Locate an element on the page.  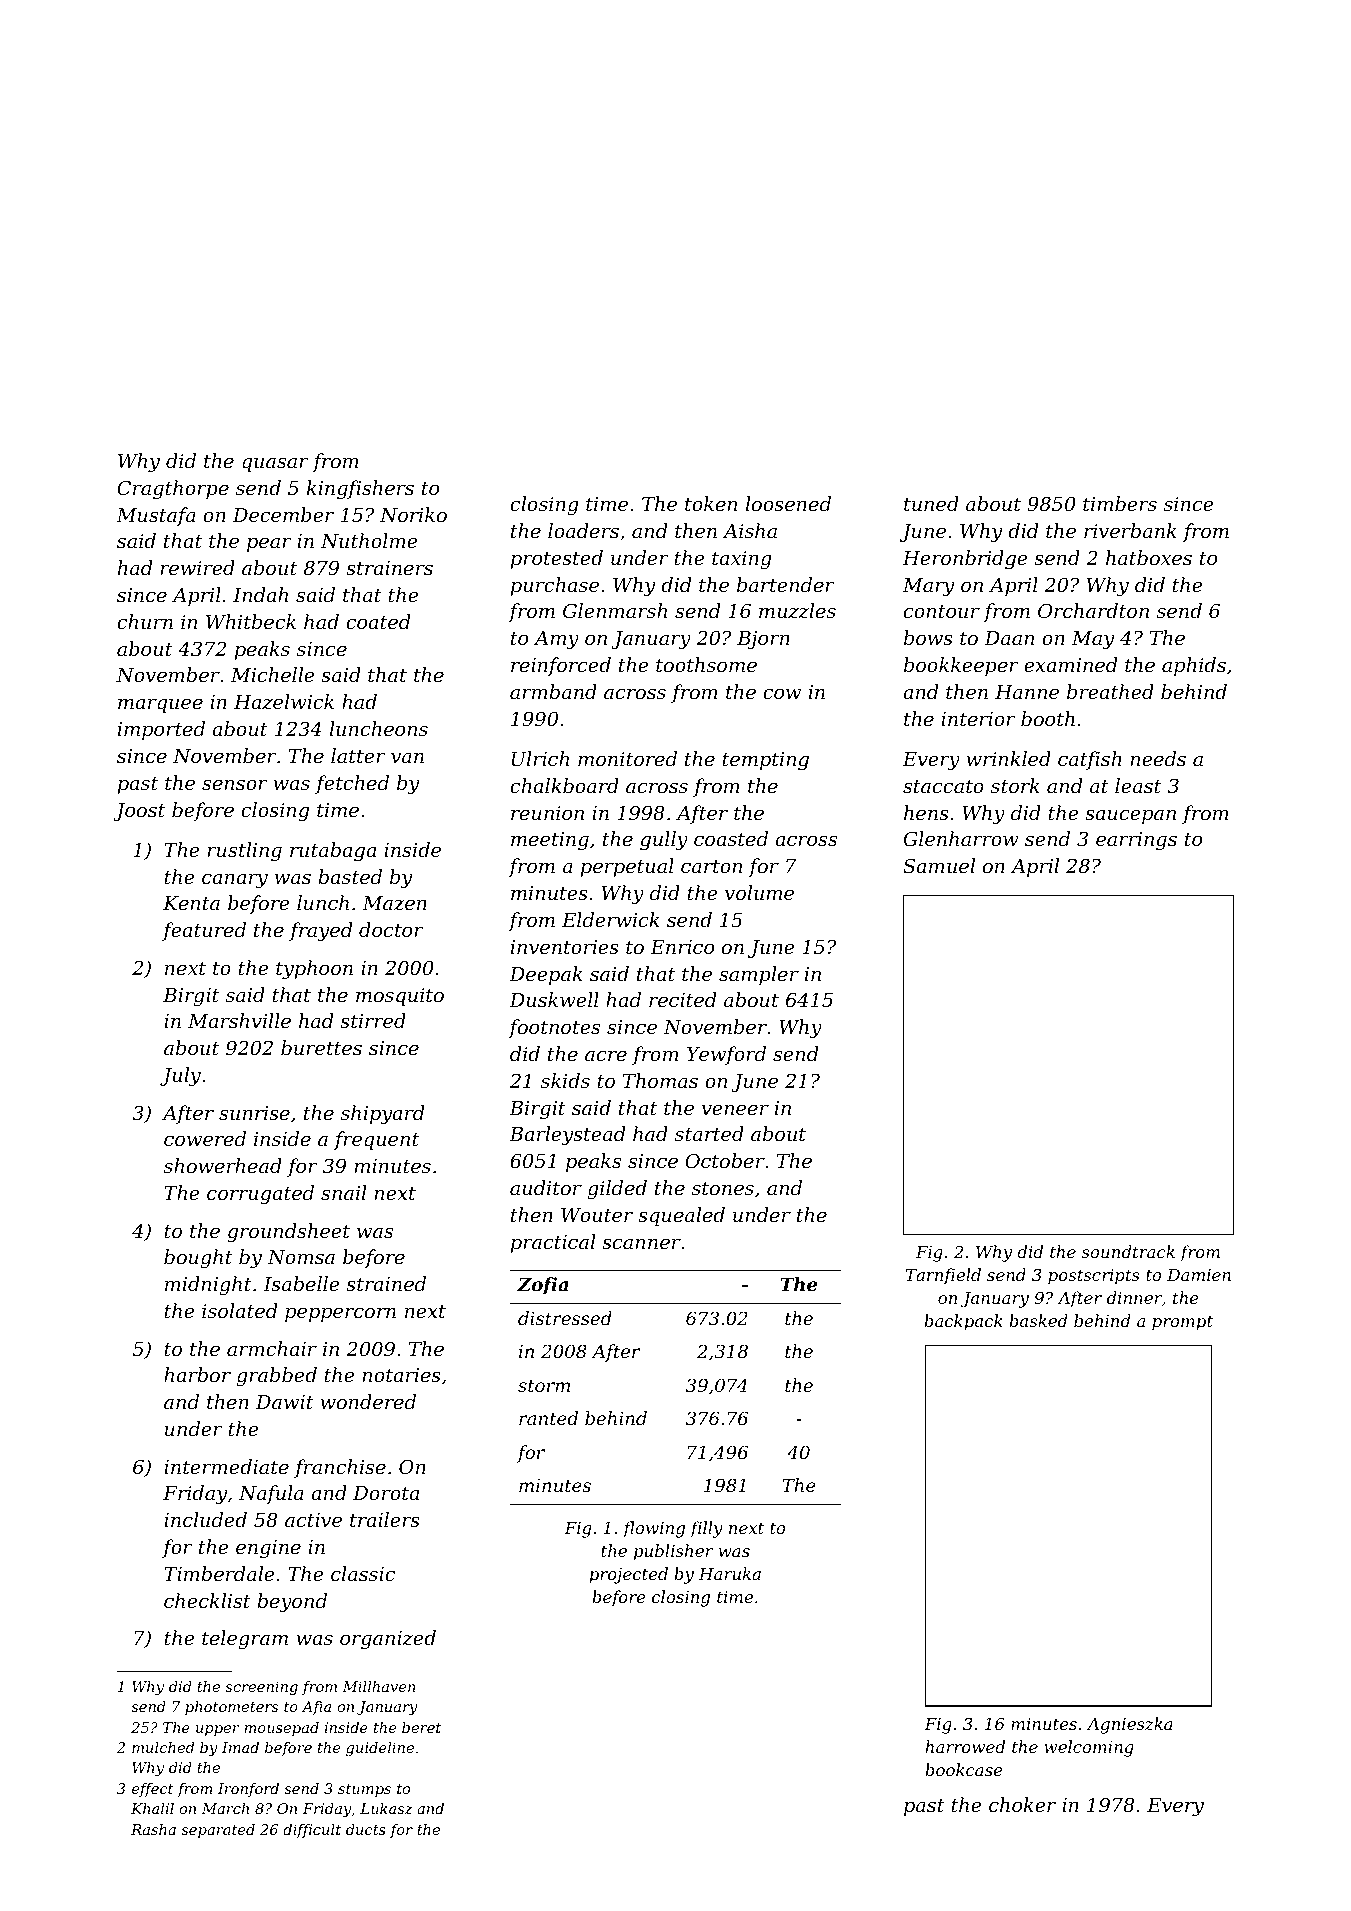
basked is located at coordinates (1038, 1320).
